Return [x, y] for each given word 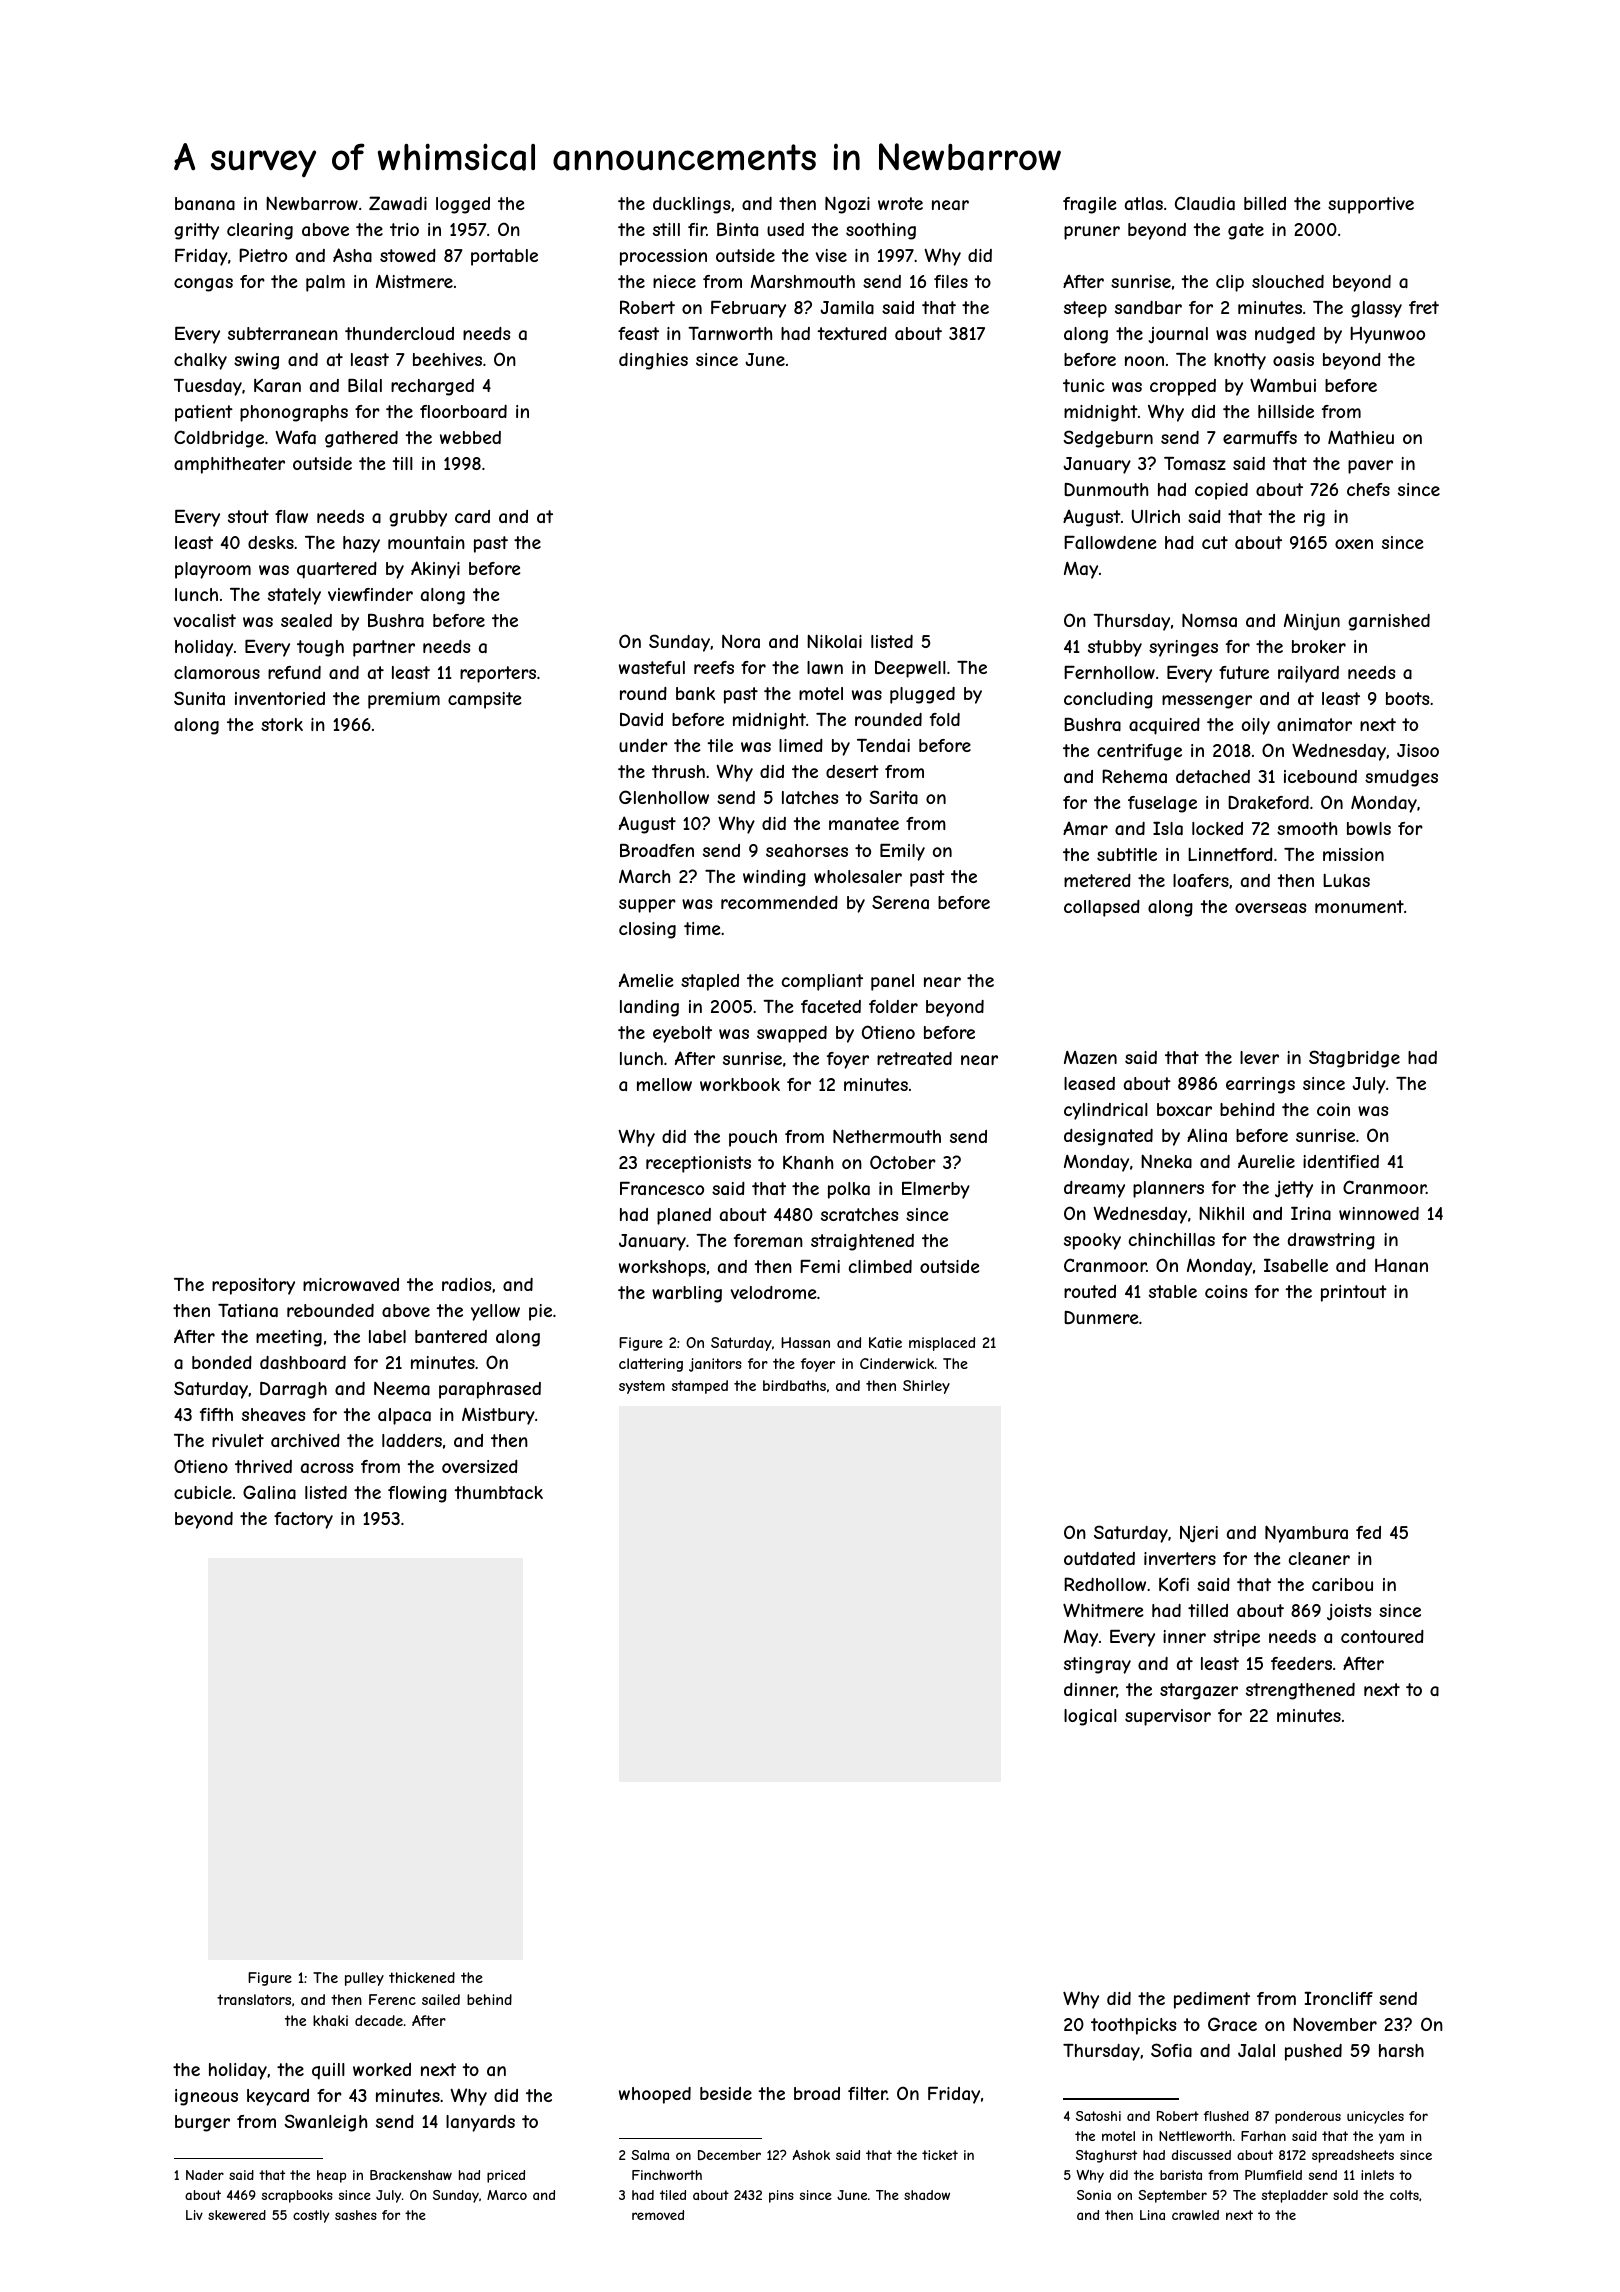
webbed [470, 437]
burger [202, 2123]
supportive [1371, 205]
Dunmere [1101, 1317]
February [748, 309]
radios [466, 1284]
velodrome [773, 1292]
